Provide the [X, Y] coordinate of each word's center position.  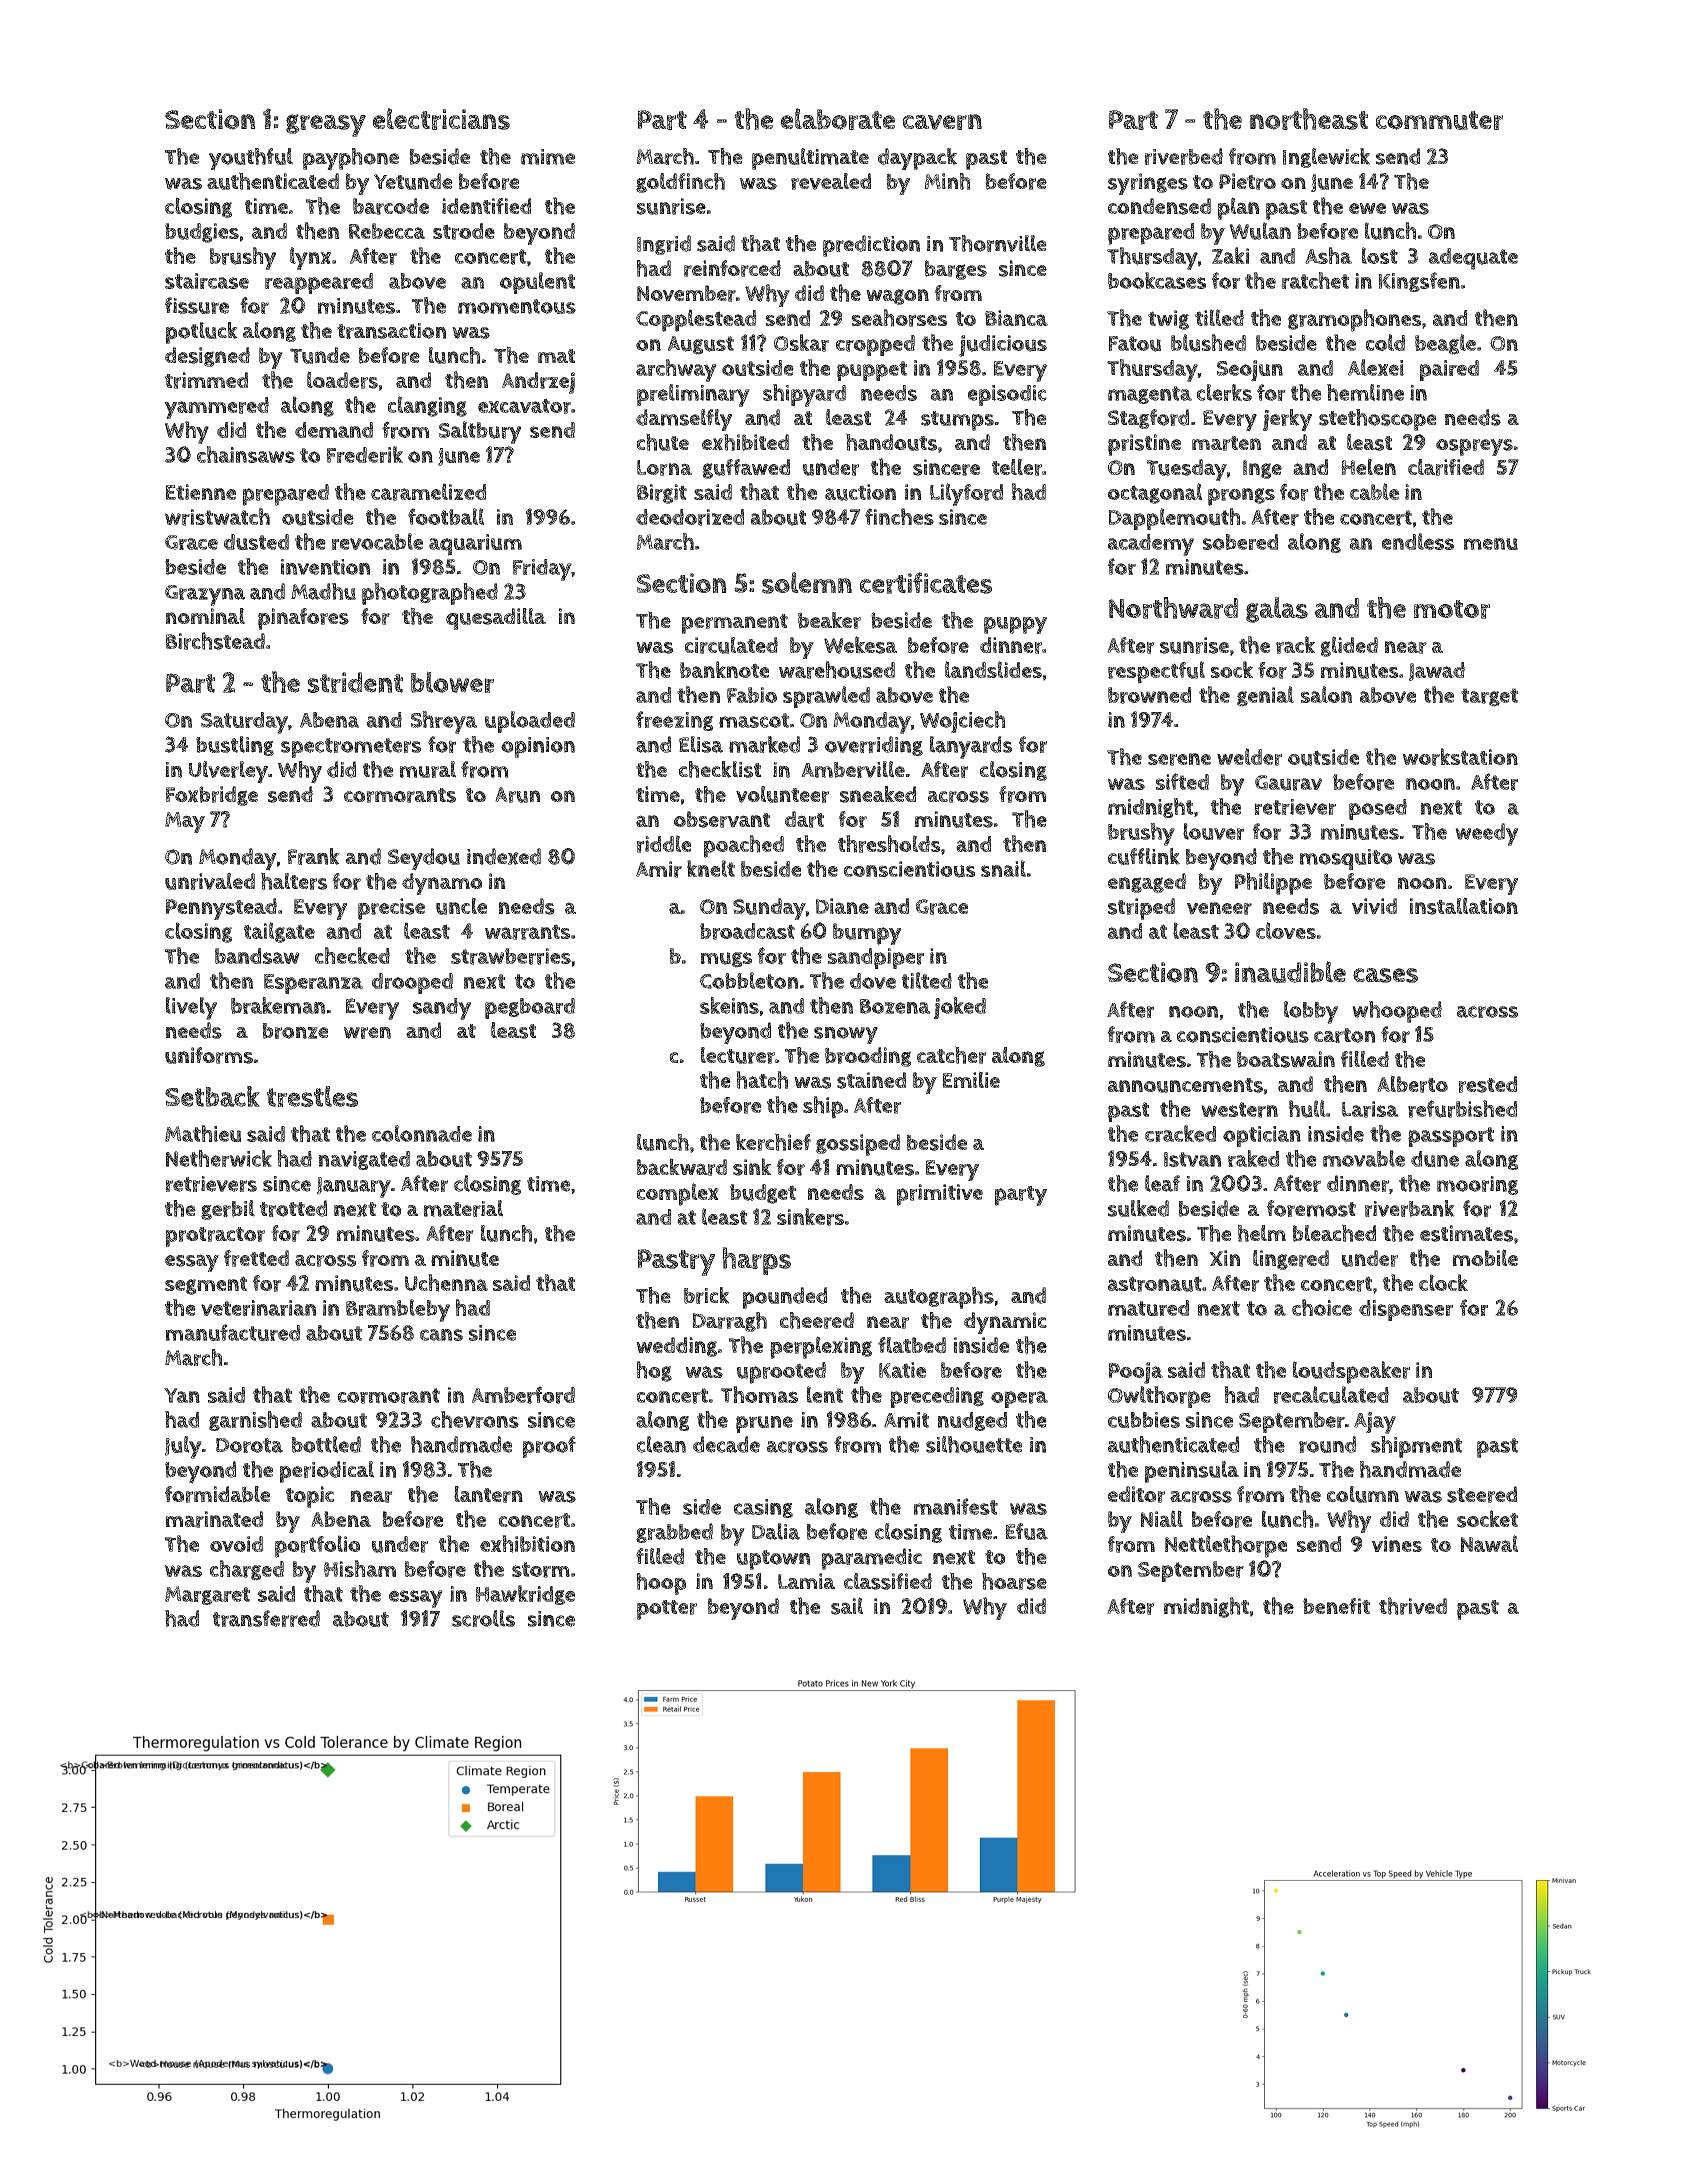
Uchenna [446, 1283]
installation [1463, 906]
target [1489, 697]
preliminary [693, 395]
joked [960, 1008]
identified [486, 206]
